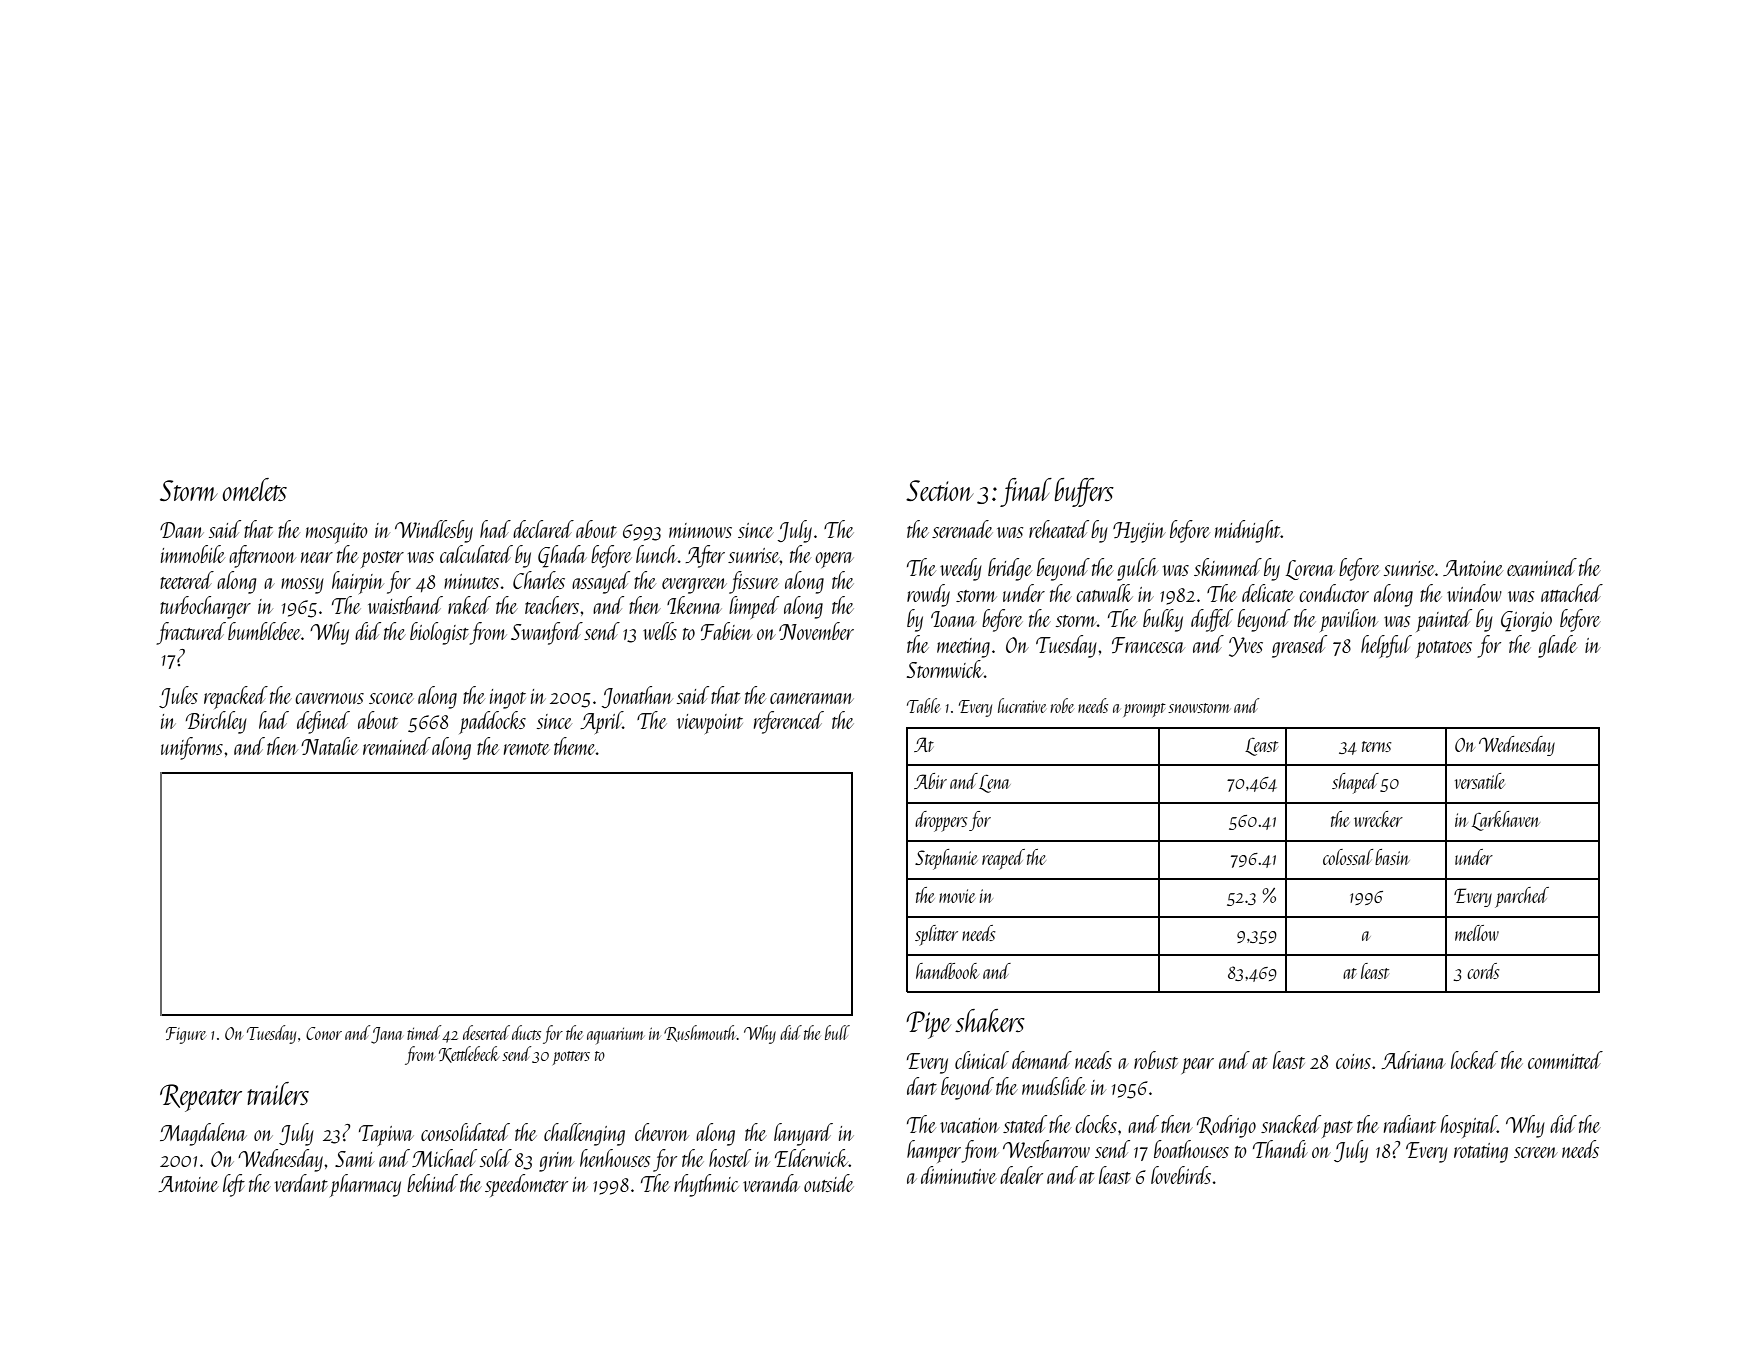 The image size is (1760, 1360). I want to click on lucrative, so click(1022, 705).
